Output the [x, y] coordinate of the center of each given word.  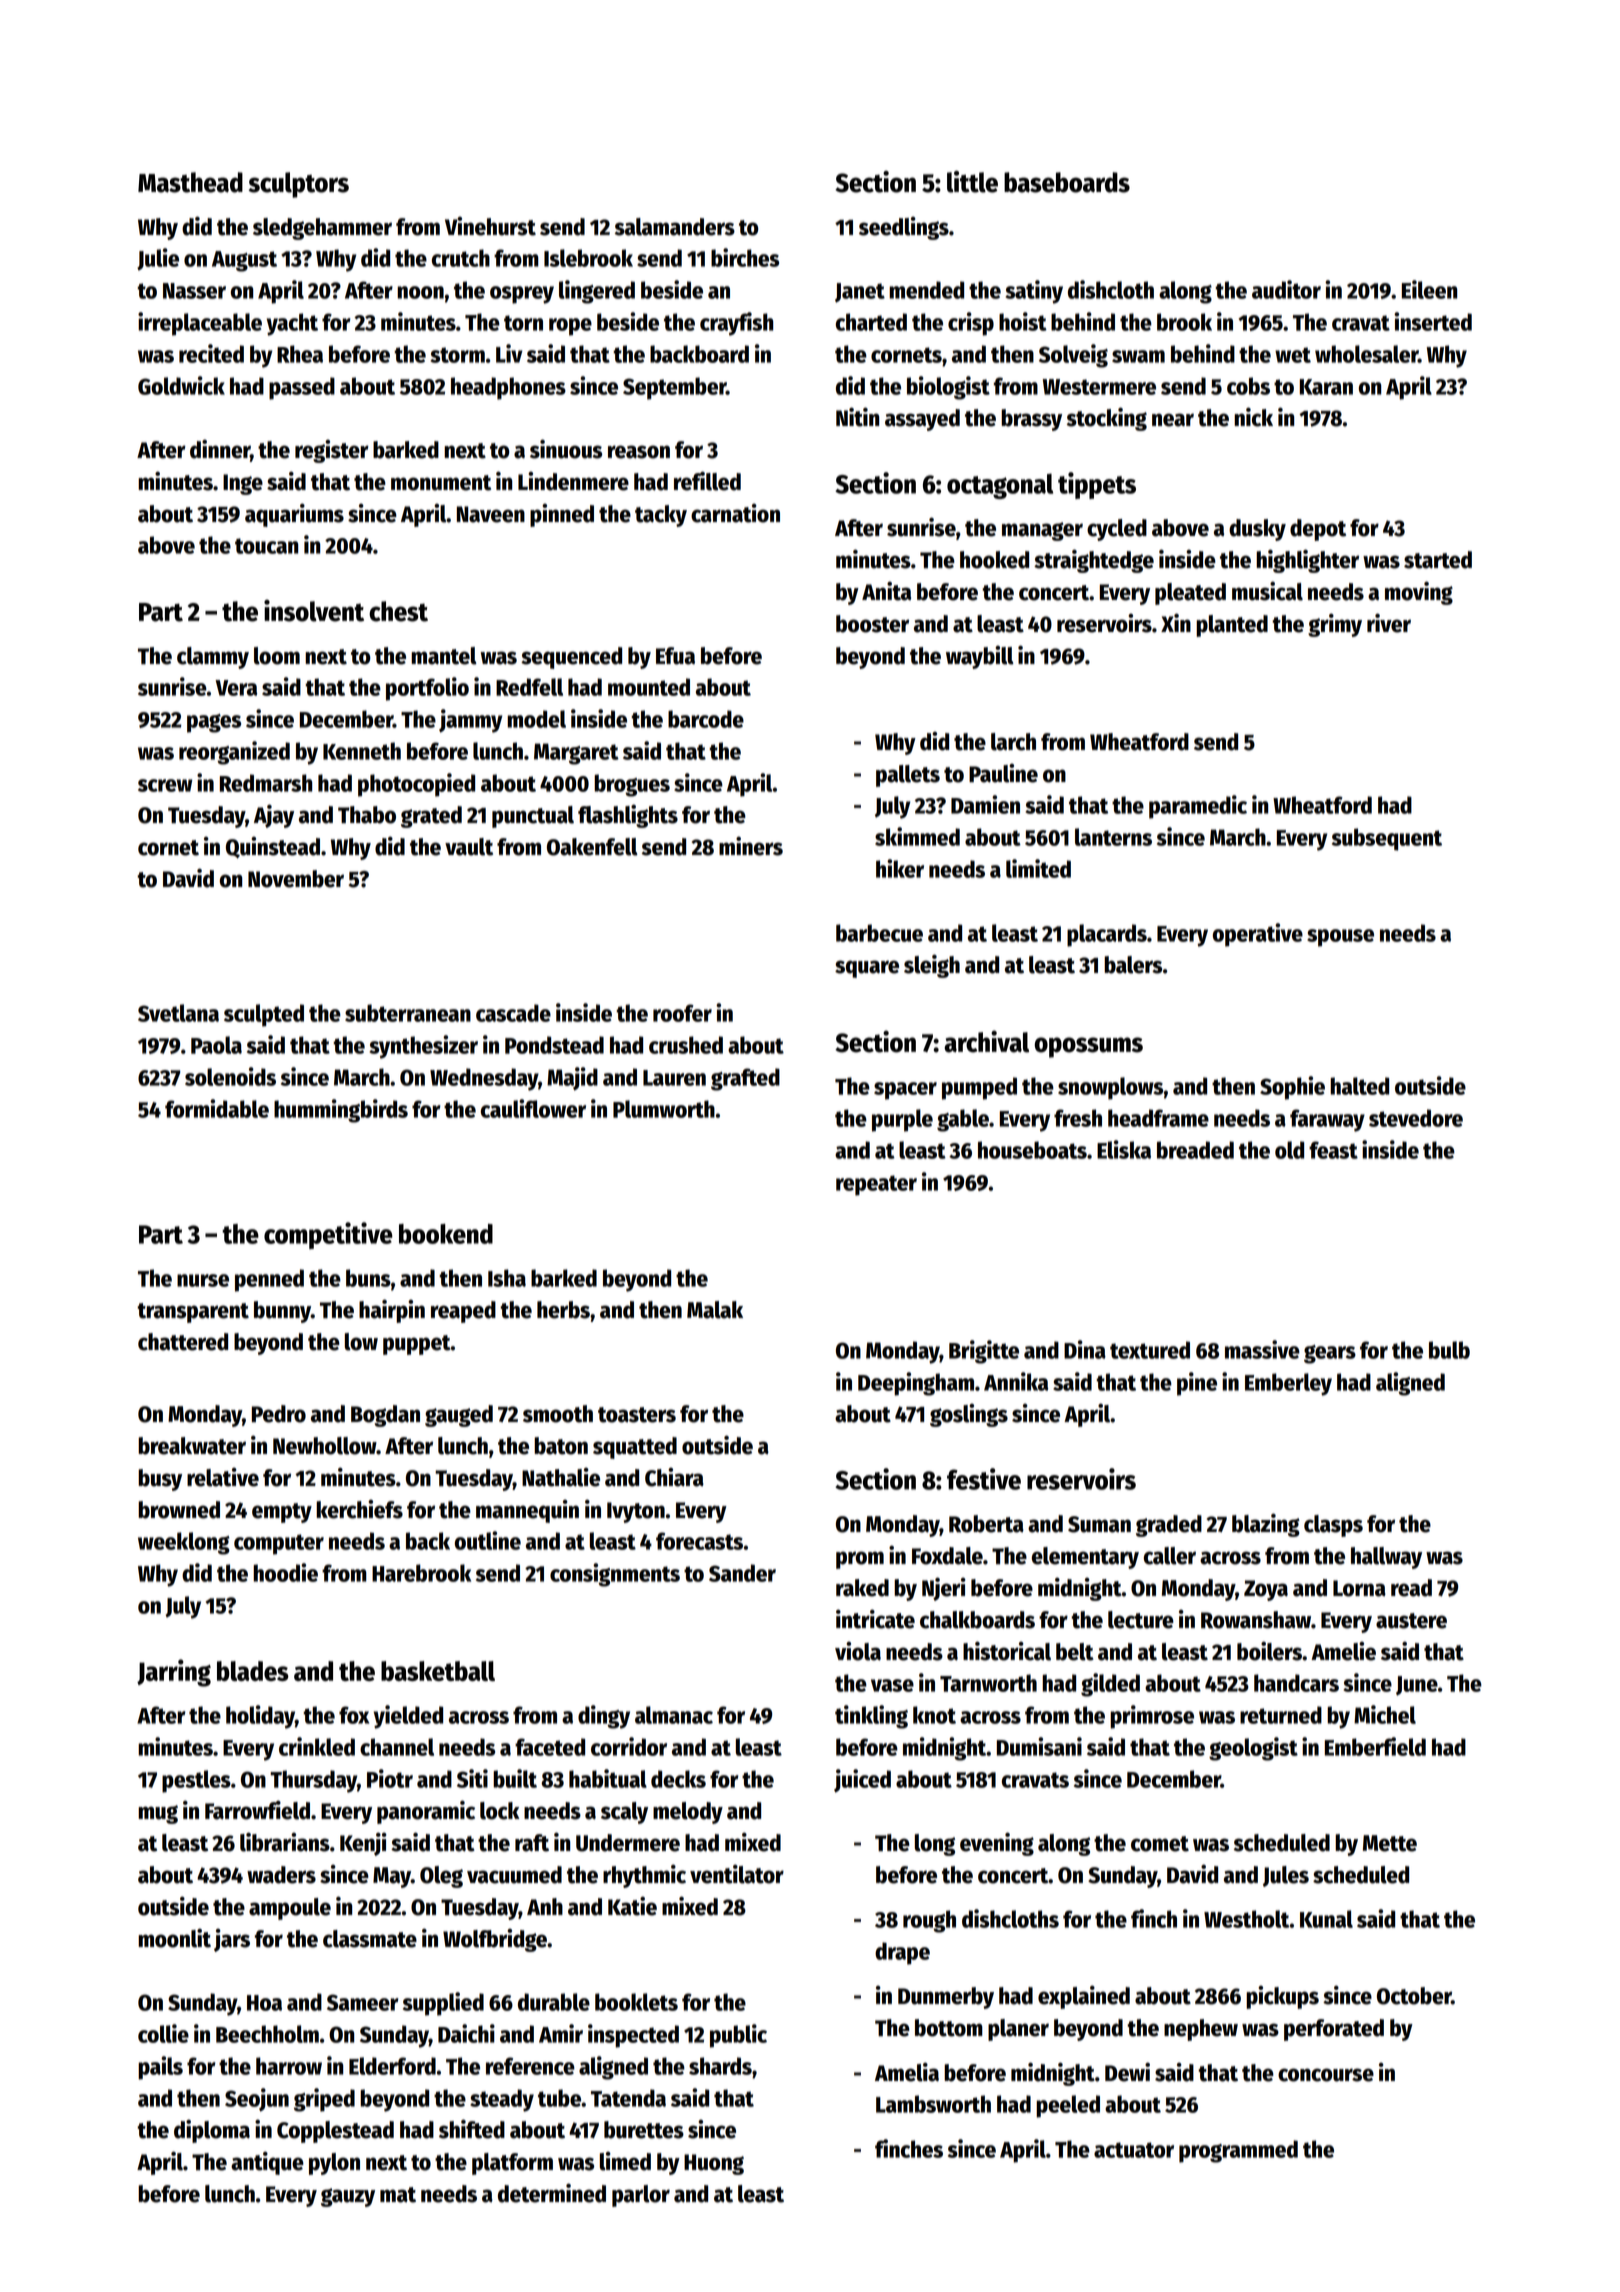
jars [232, 1940]
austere [1411, 1621]
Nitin [857, 417]
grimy [1335, 625]
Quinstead [273, 847]
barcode [706, 719]
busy [160, 1480]
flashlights [628, 816]
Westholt [1247, 1919]
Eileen [1429, 289]
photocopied [416, 785]
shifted [472, 2129]
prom [860, 1560]
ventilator [737, 1874]
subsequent [1387, 839]
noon [420, 292]
